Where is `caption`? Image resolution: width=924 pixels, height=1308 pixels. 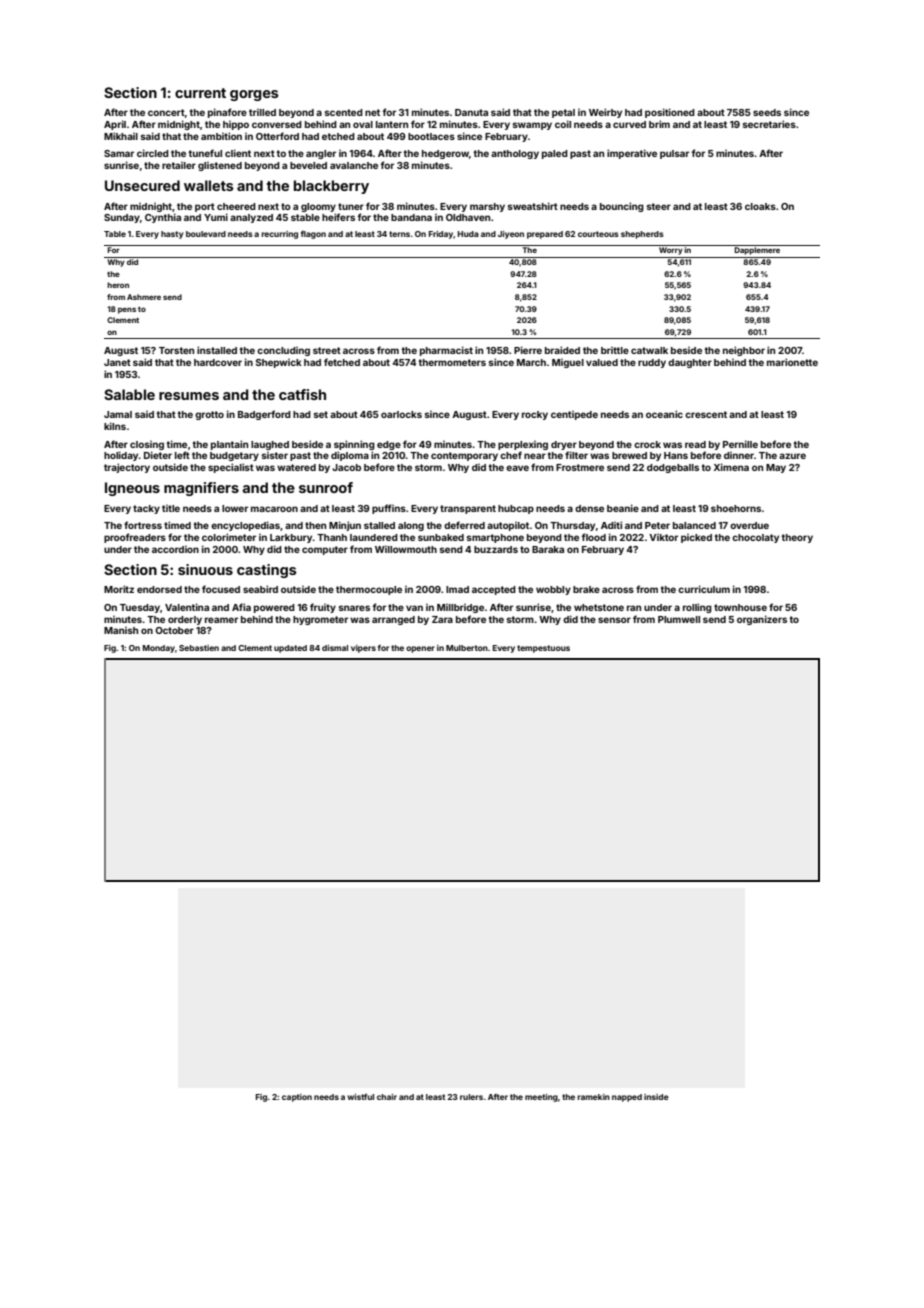 caption is located at coordinates (297, 1098).
